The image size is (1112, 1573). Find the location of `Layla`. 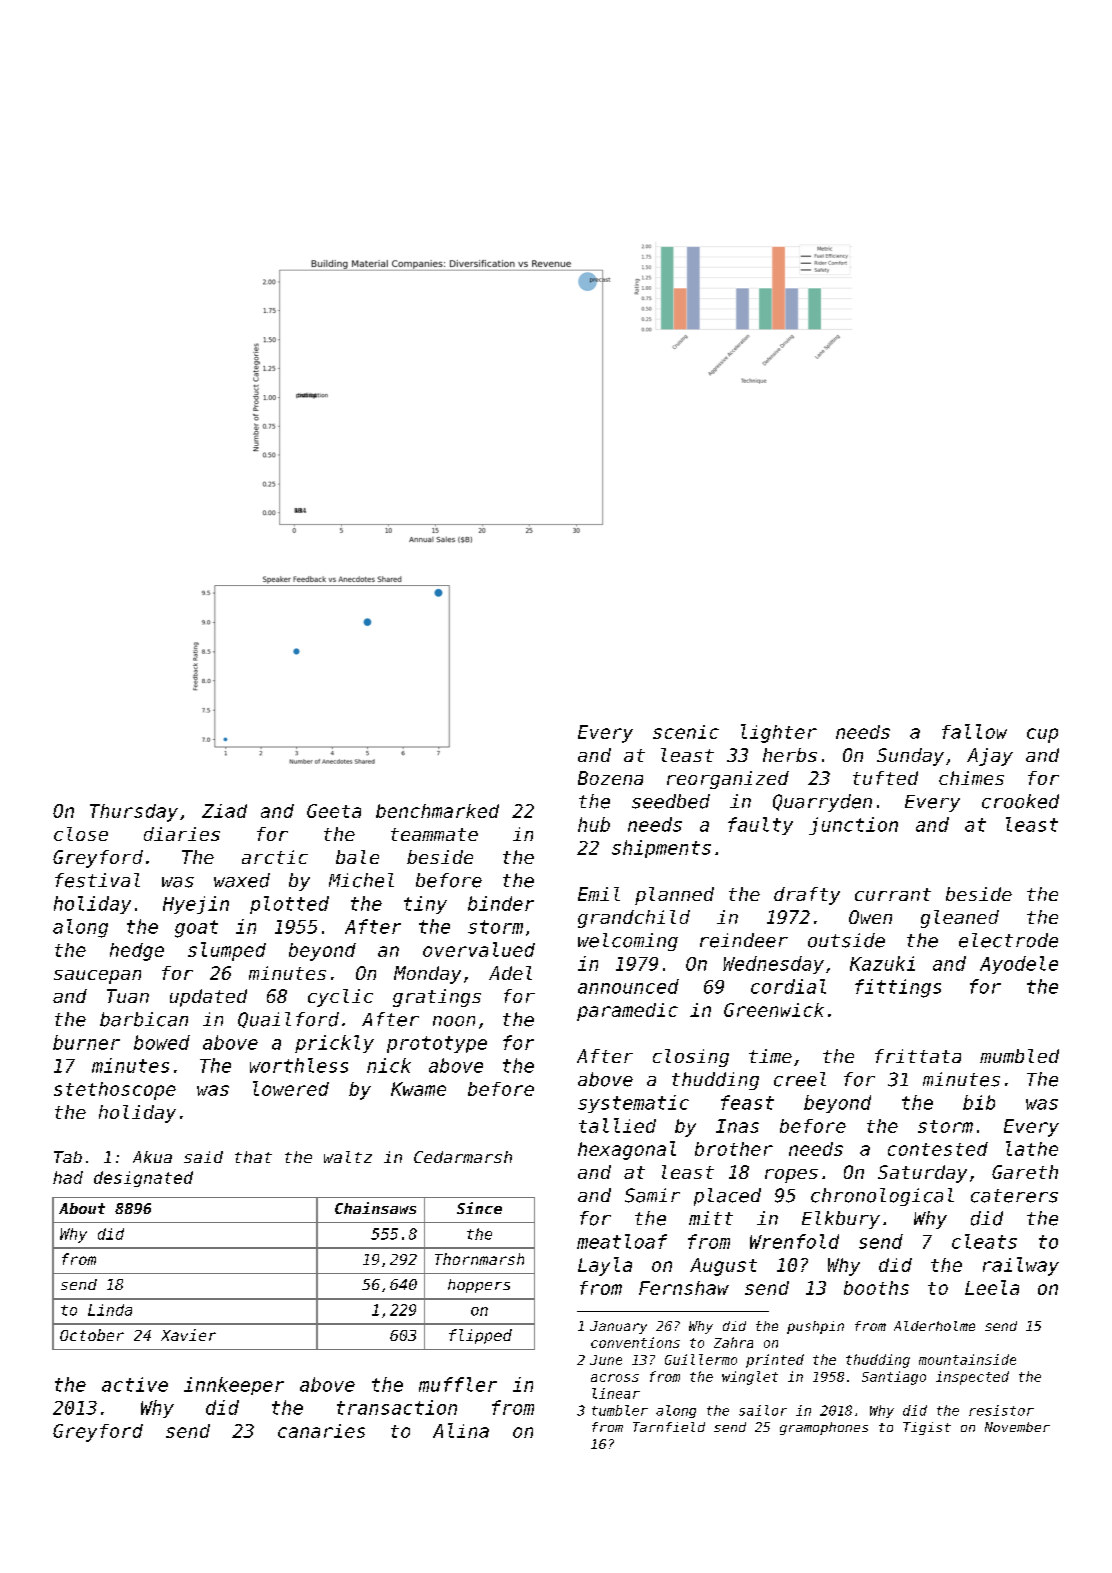

Layla is located at coordinates (605, 1266).
